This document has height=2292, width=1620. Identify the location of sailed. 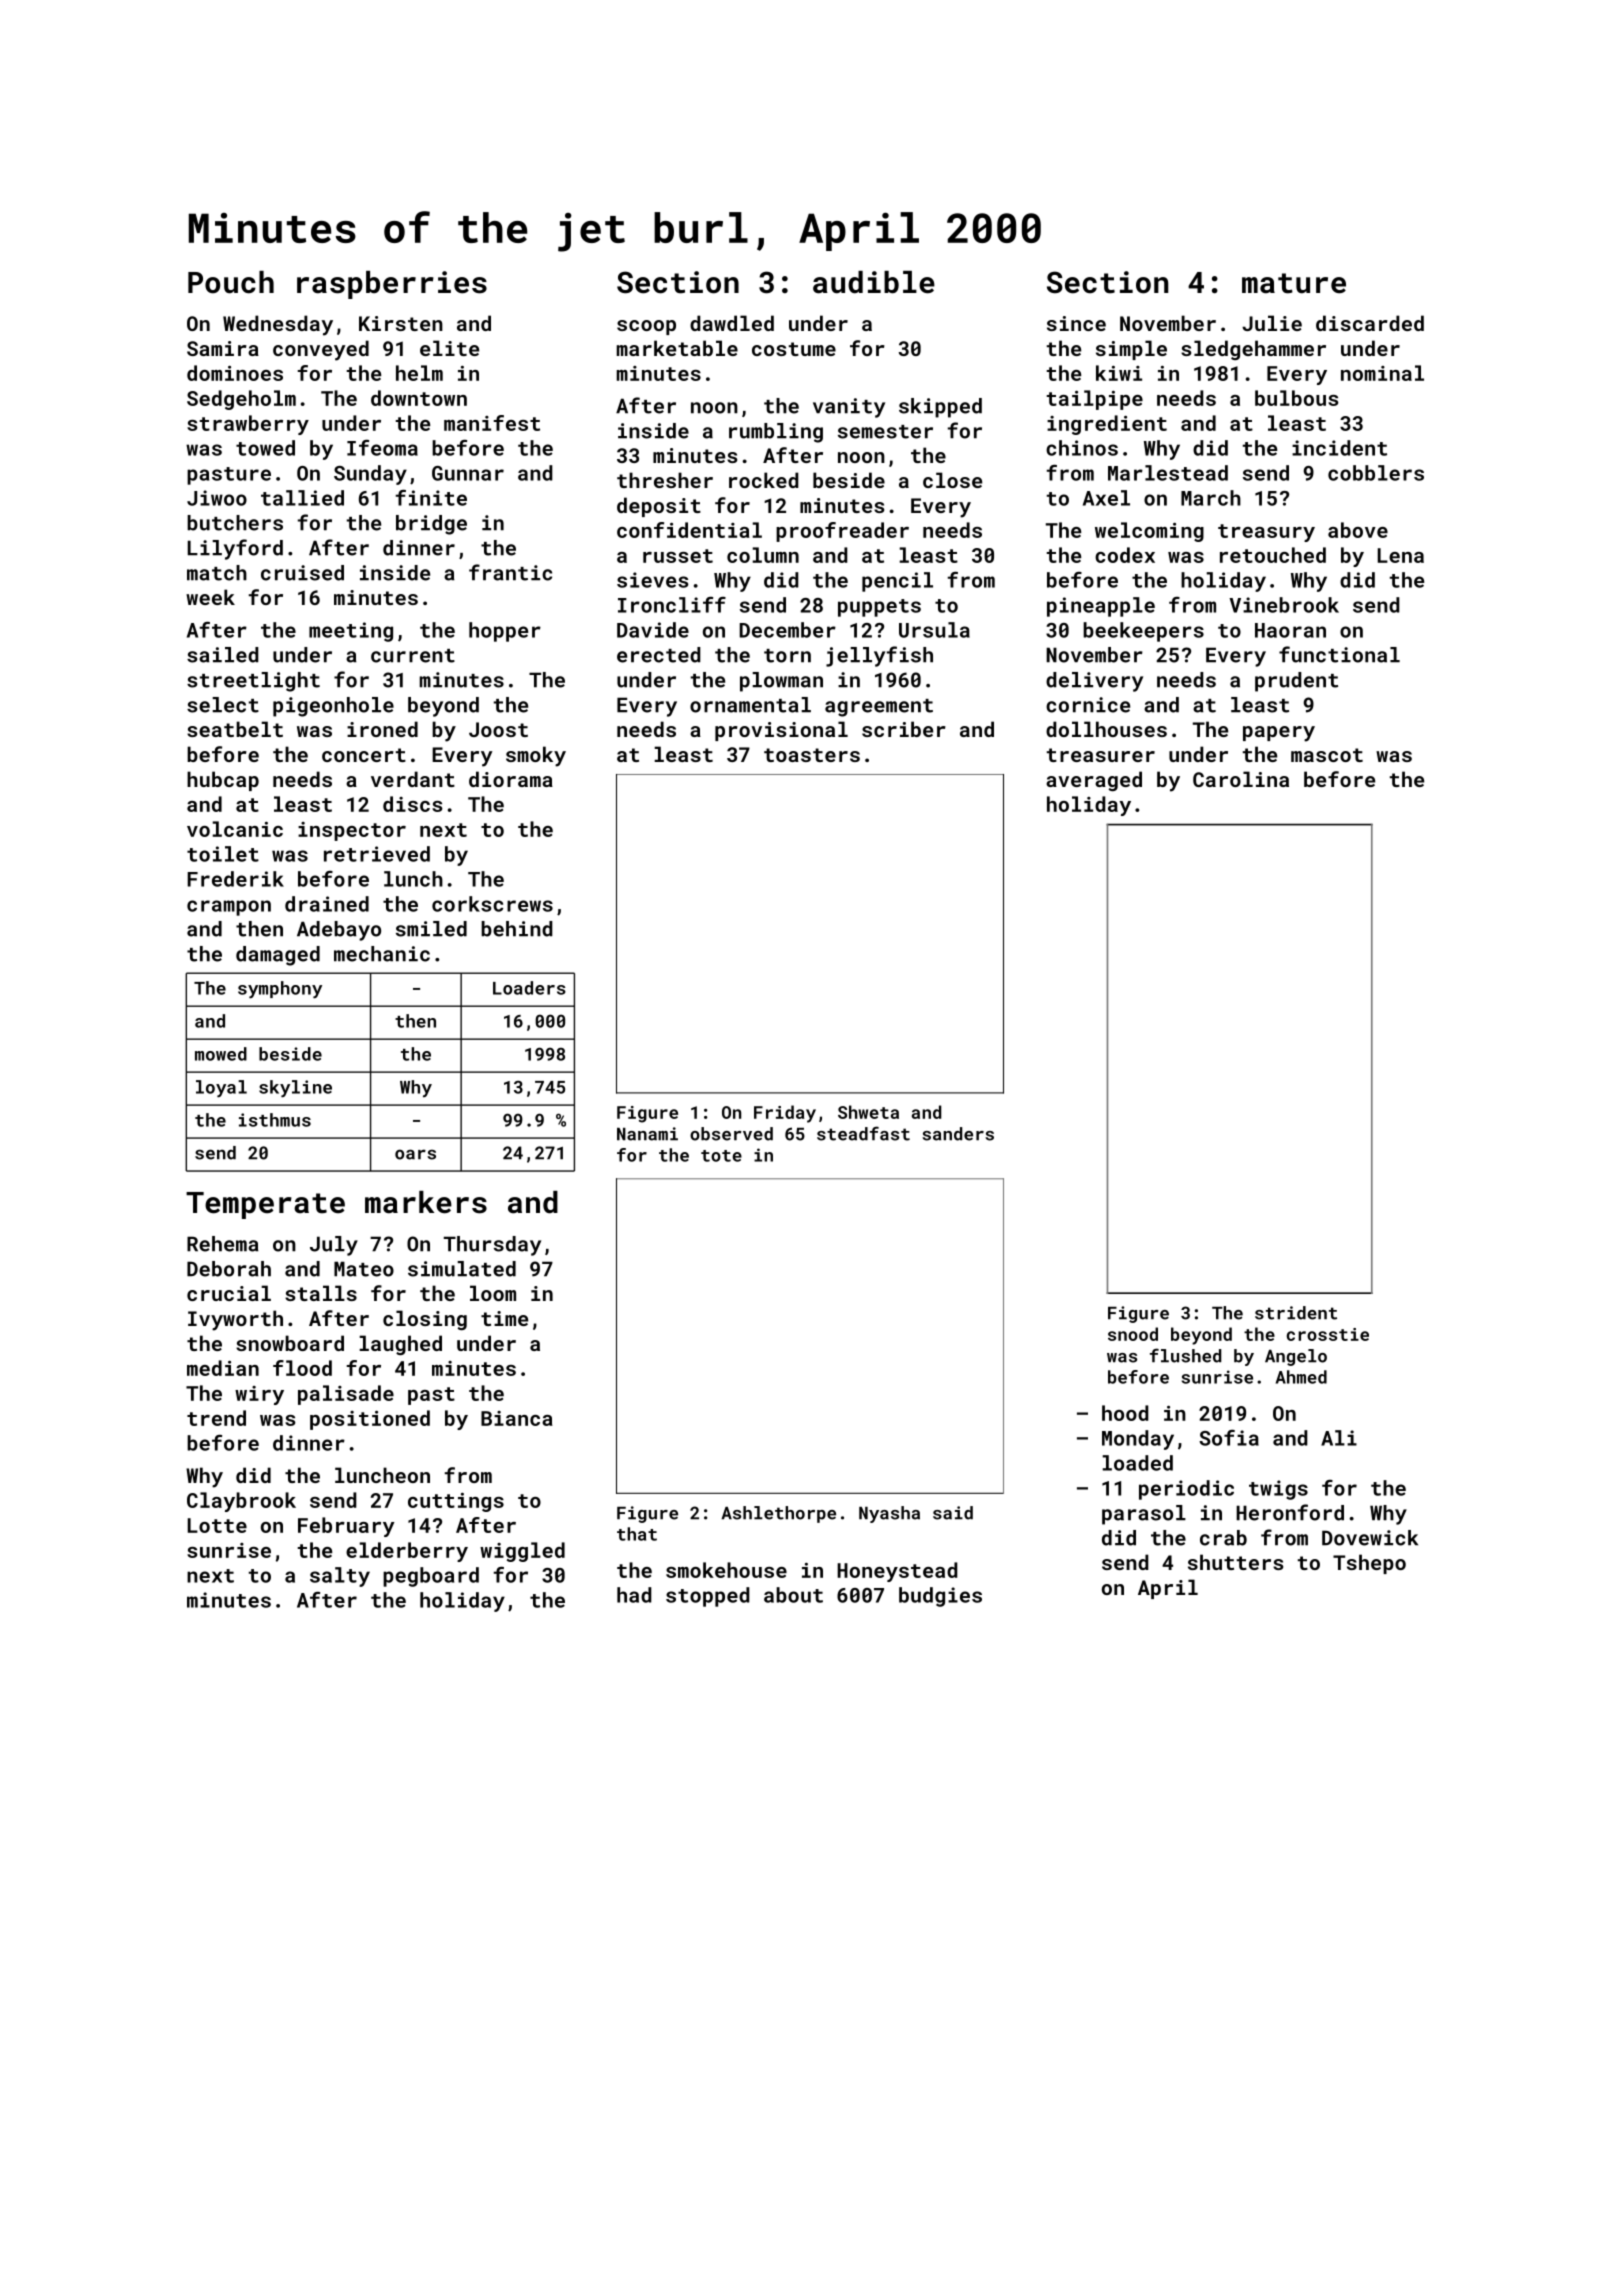
(223, 655).
